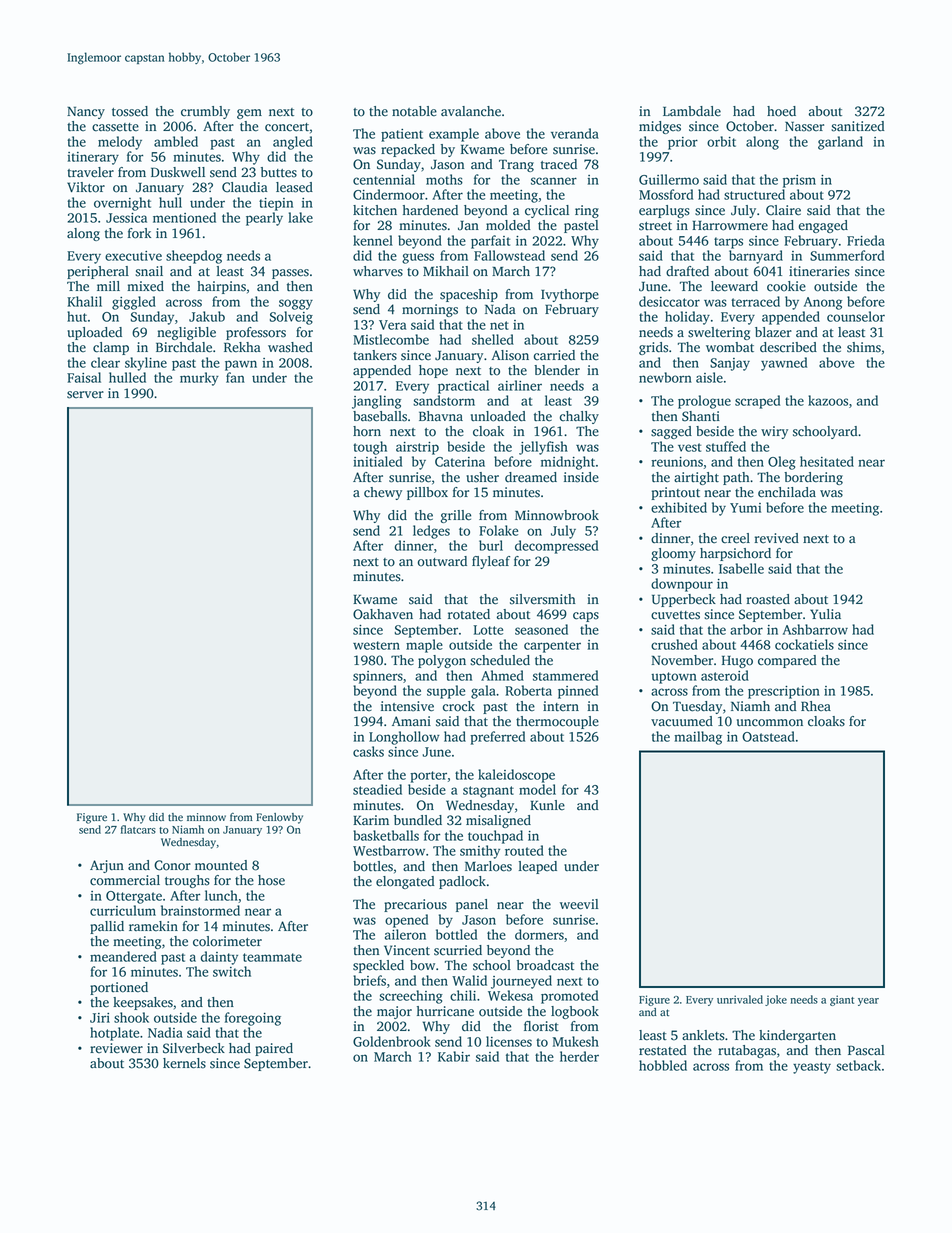  I want to click on usher, so click(482, 477).
